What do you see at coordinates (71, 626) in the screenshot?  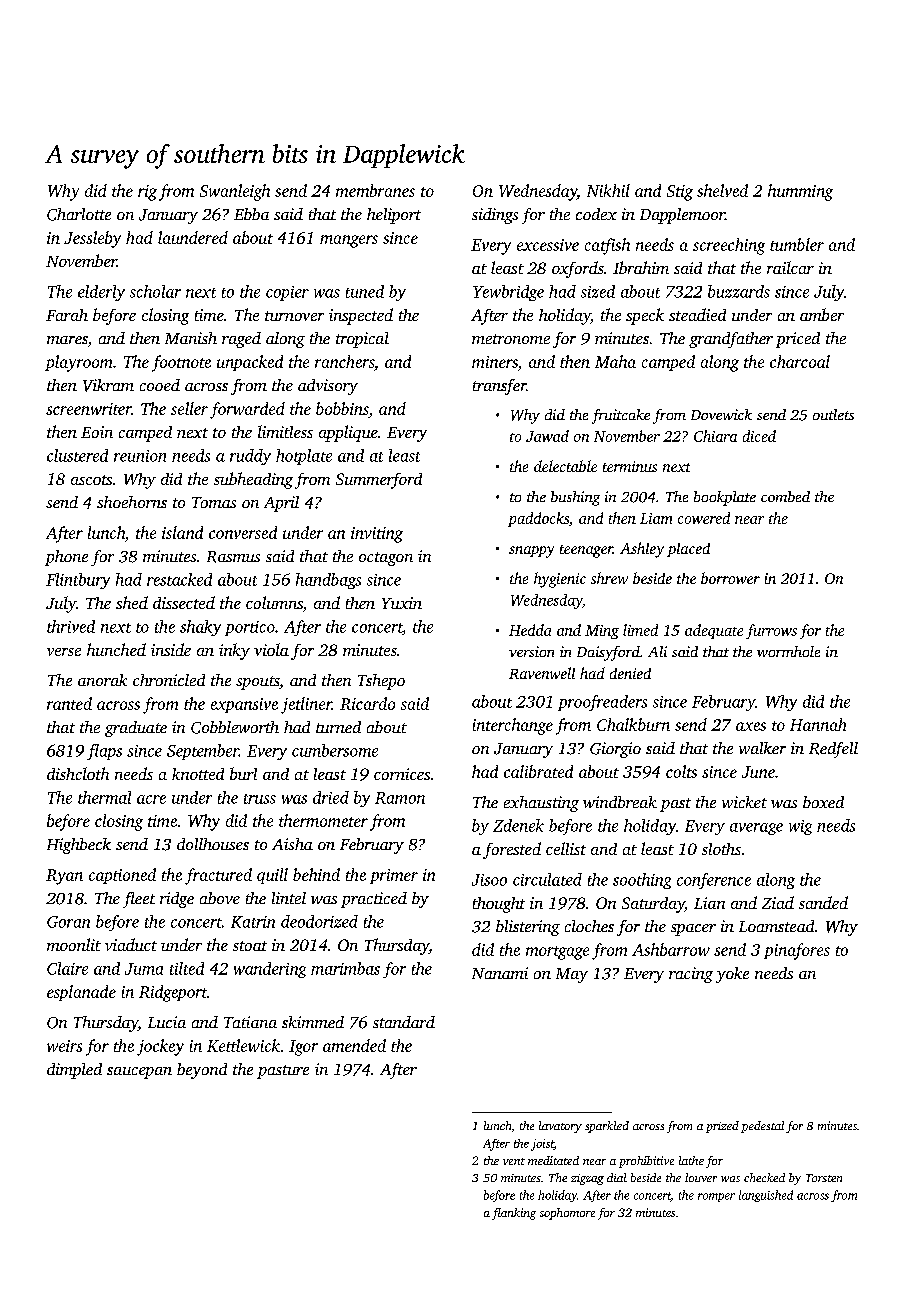 I see `thrived` at bounding box center [71, 626].
